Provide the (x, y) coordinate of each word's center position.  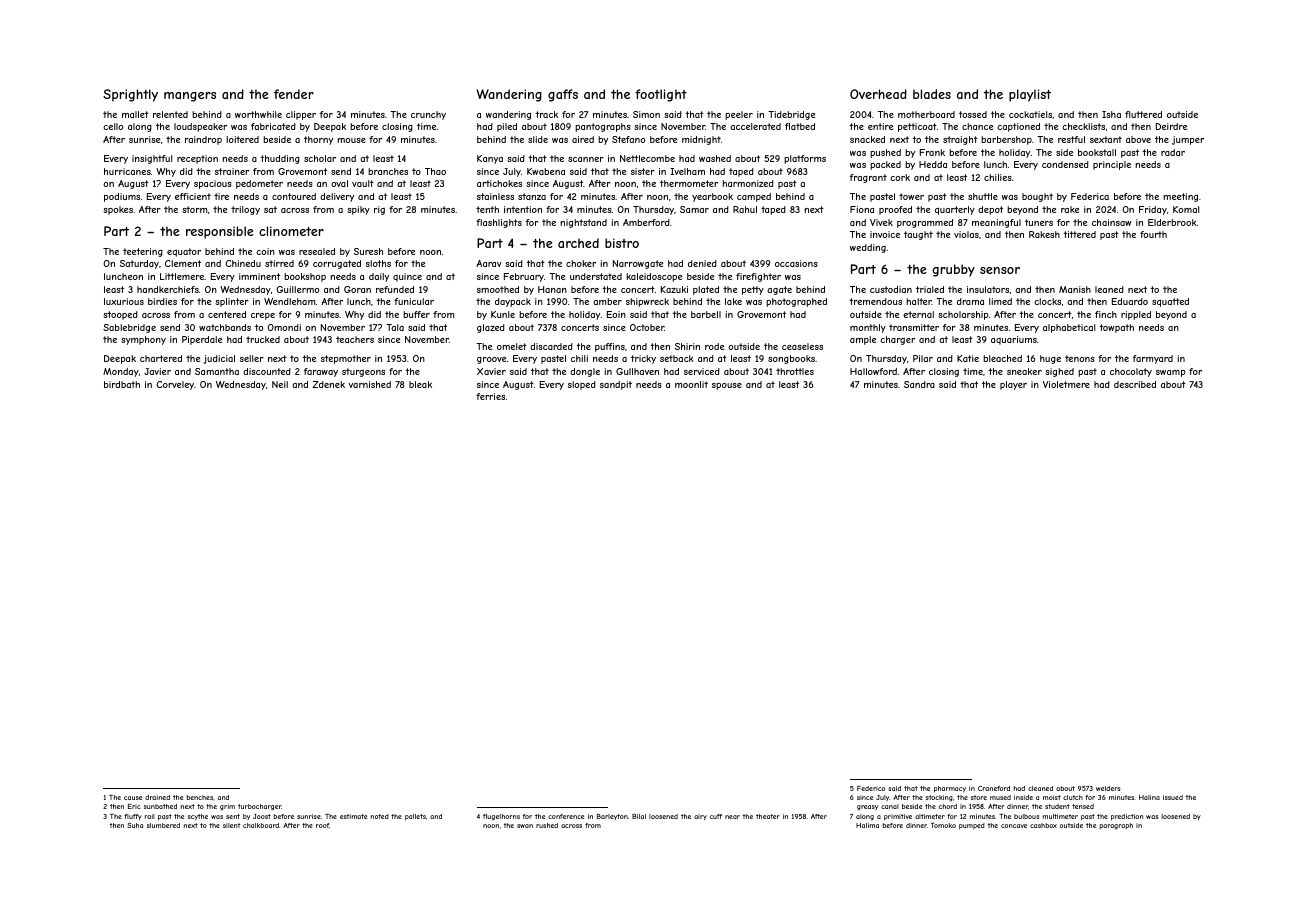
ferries (490, 396)
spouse (727, 386)
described (1135, 384)
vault (363, 183)
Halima (867, 825)
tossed (973, 114)
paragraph (1116, 826)
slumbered (163, 825)
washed (715, 158)
